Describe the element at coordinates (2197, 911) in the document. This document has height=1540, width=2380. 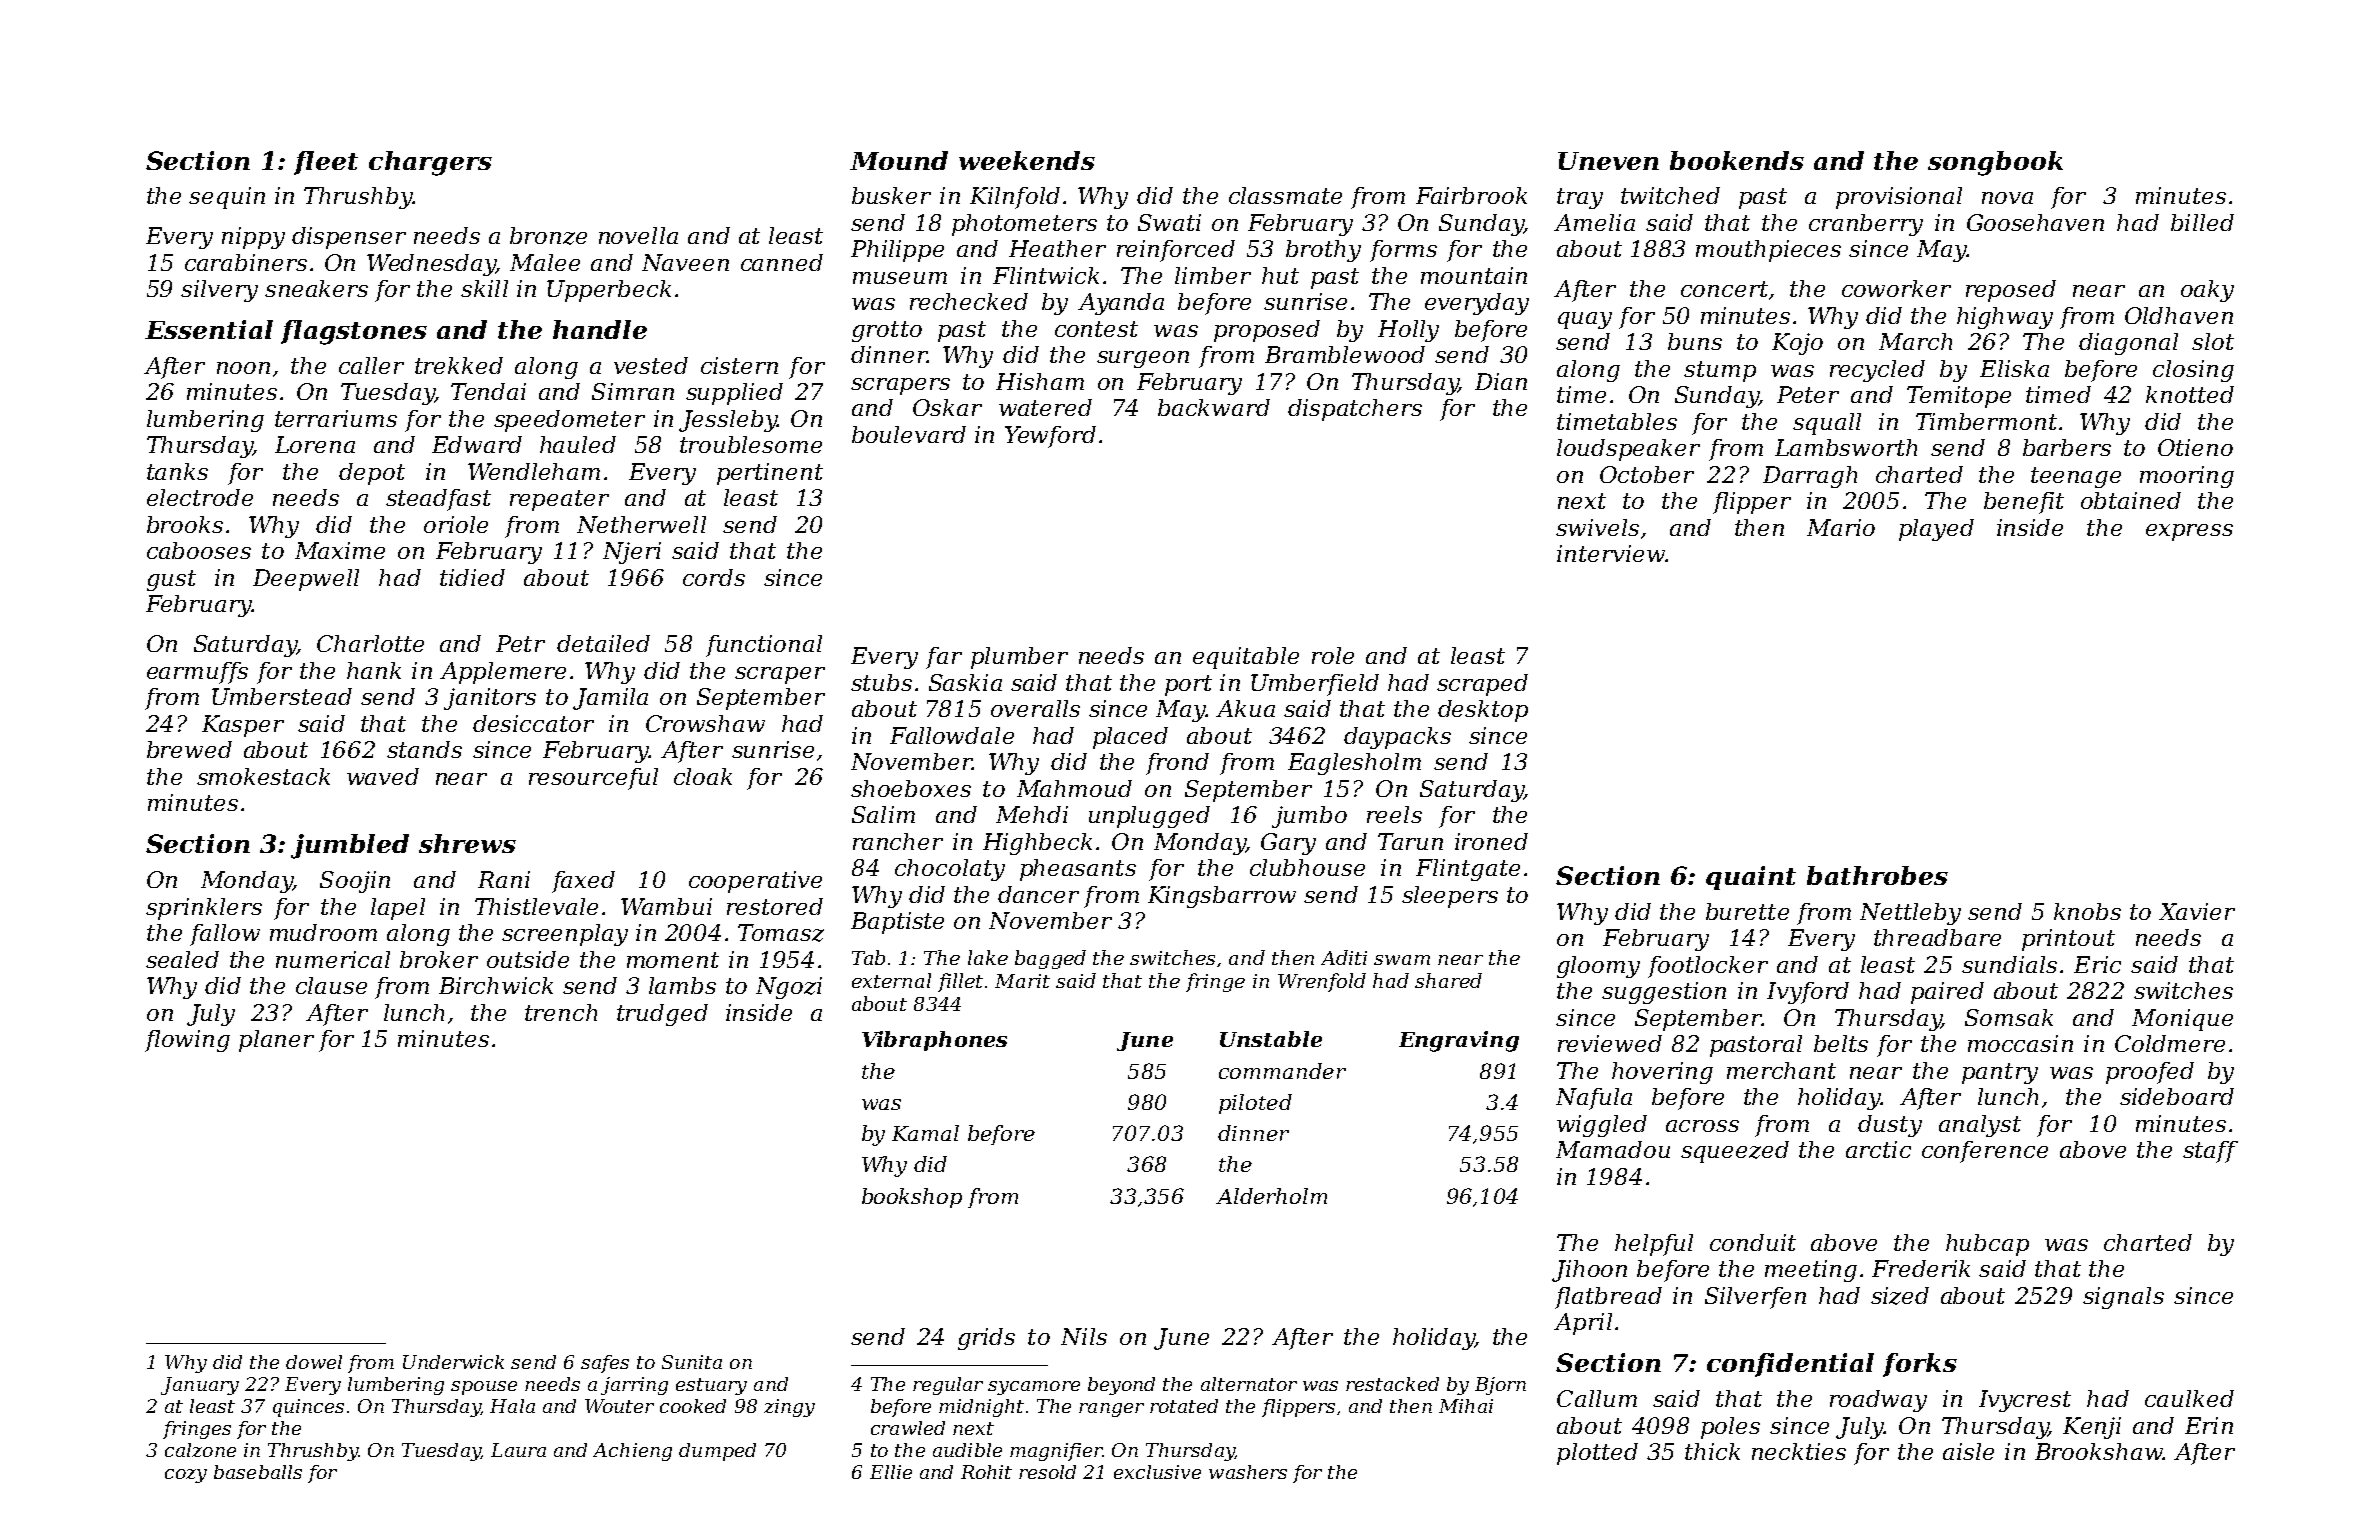
I see `Xavier` at that location.
